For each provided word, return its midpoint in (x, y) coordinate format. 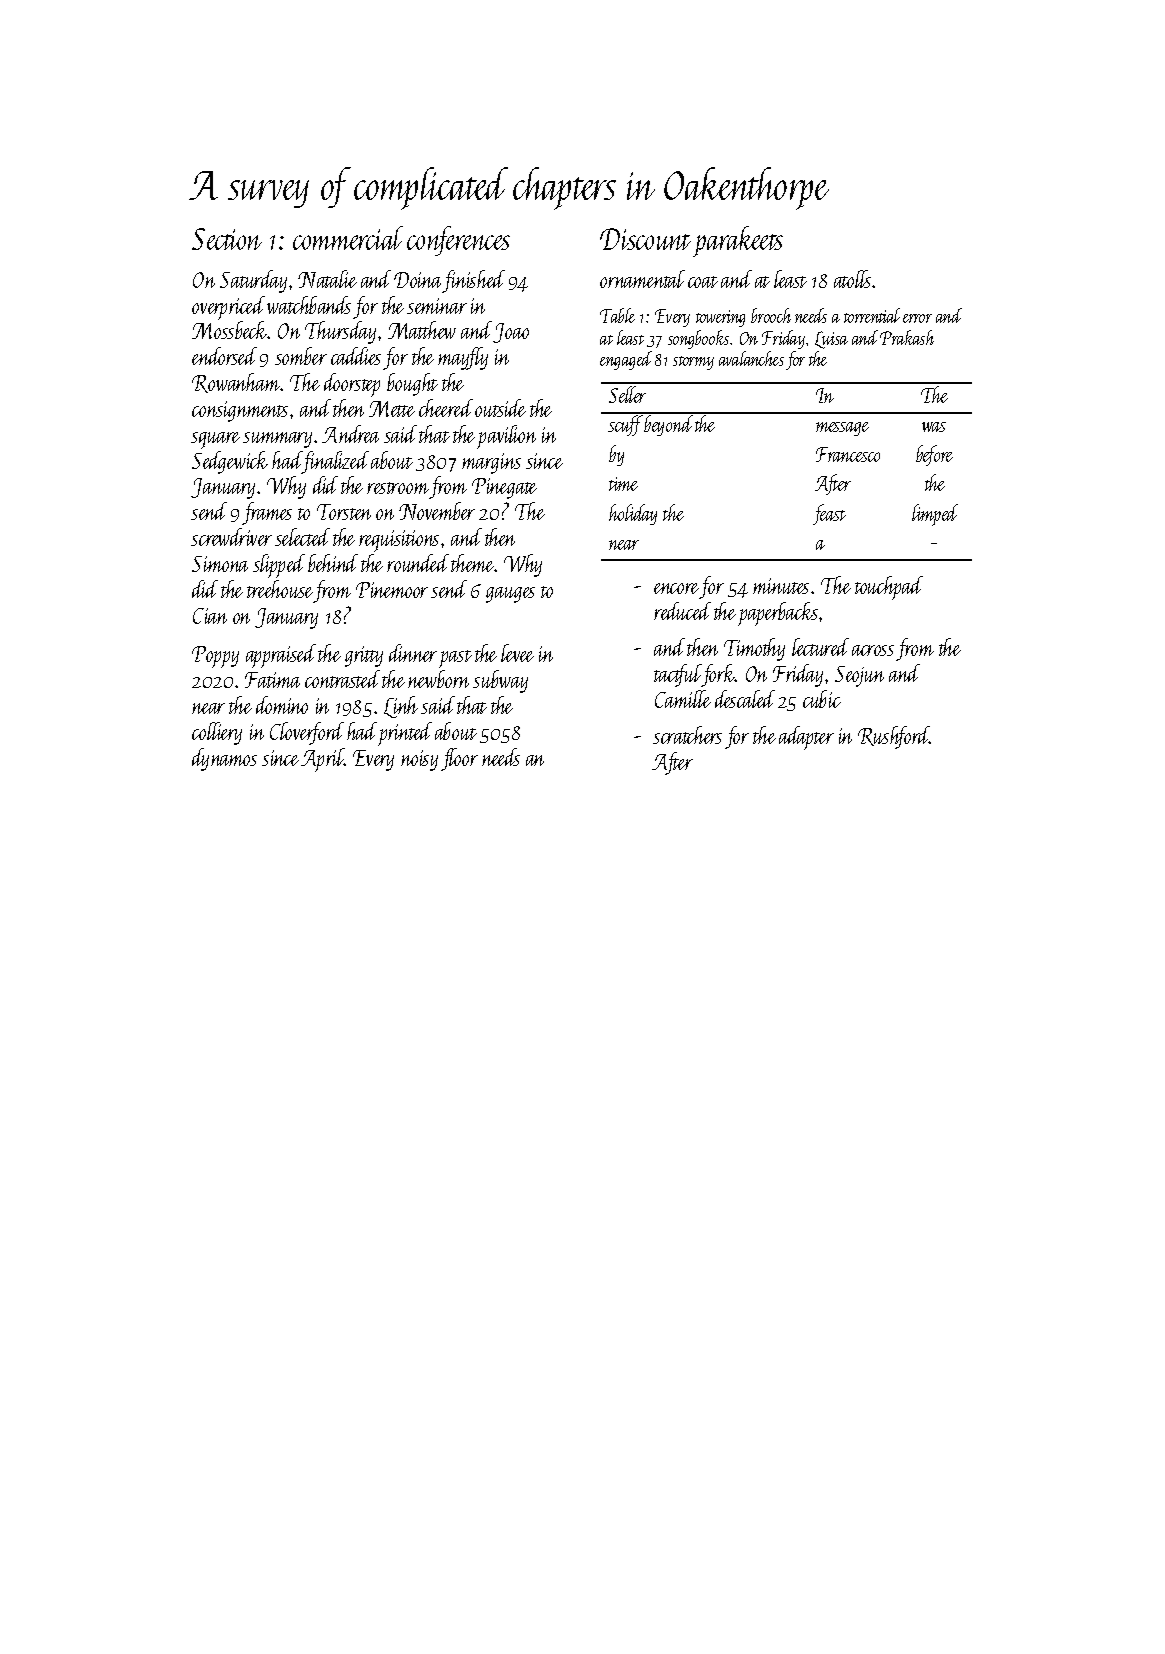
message (842, 429)
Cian (210, 616)
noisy (419, 760)
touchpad (889, 588)
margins (491, 463)
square (215, 440)
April (322, 760)
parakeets (738, 241)
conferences (458, 241)
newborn (438, 679)
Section (227, 239)
